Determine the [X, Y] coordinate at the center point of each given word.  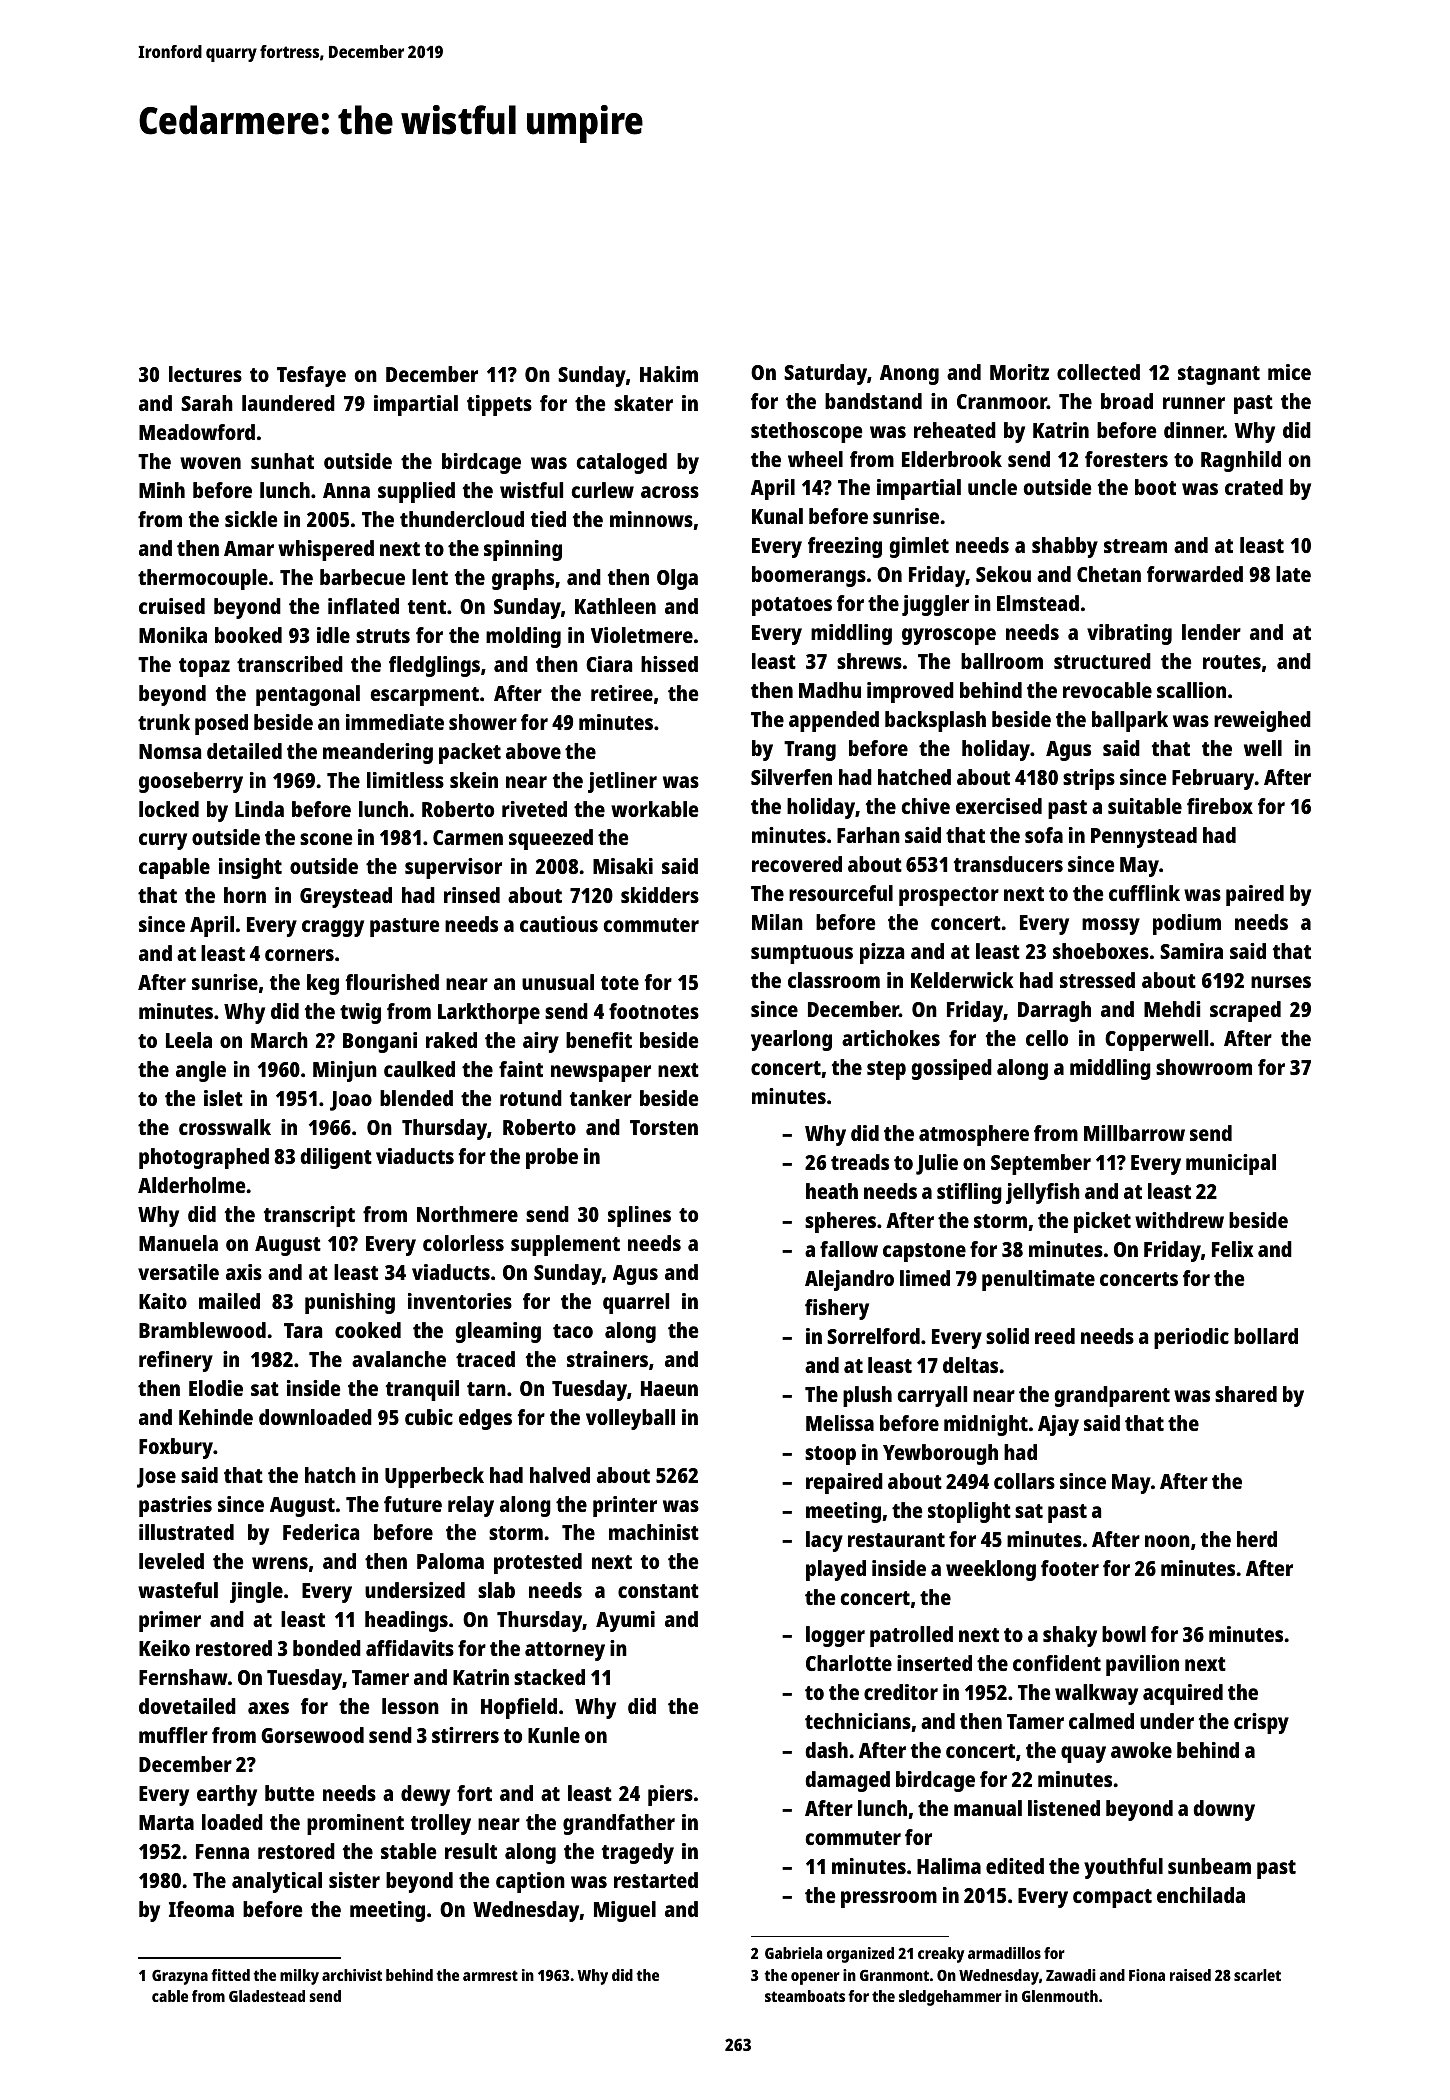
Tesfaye [311, 376]
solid [1007, 1336]
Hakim [669, 374]
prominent [355, 1824]
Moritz [1019, 372]
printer [625, 1506]
